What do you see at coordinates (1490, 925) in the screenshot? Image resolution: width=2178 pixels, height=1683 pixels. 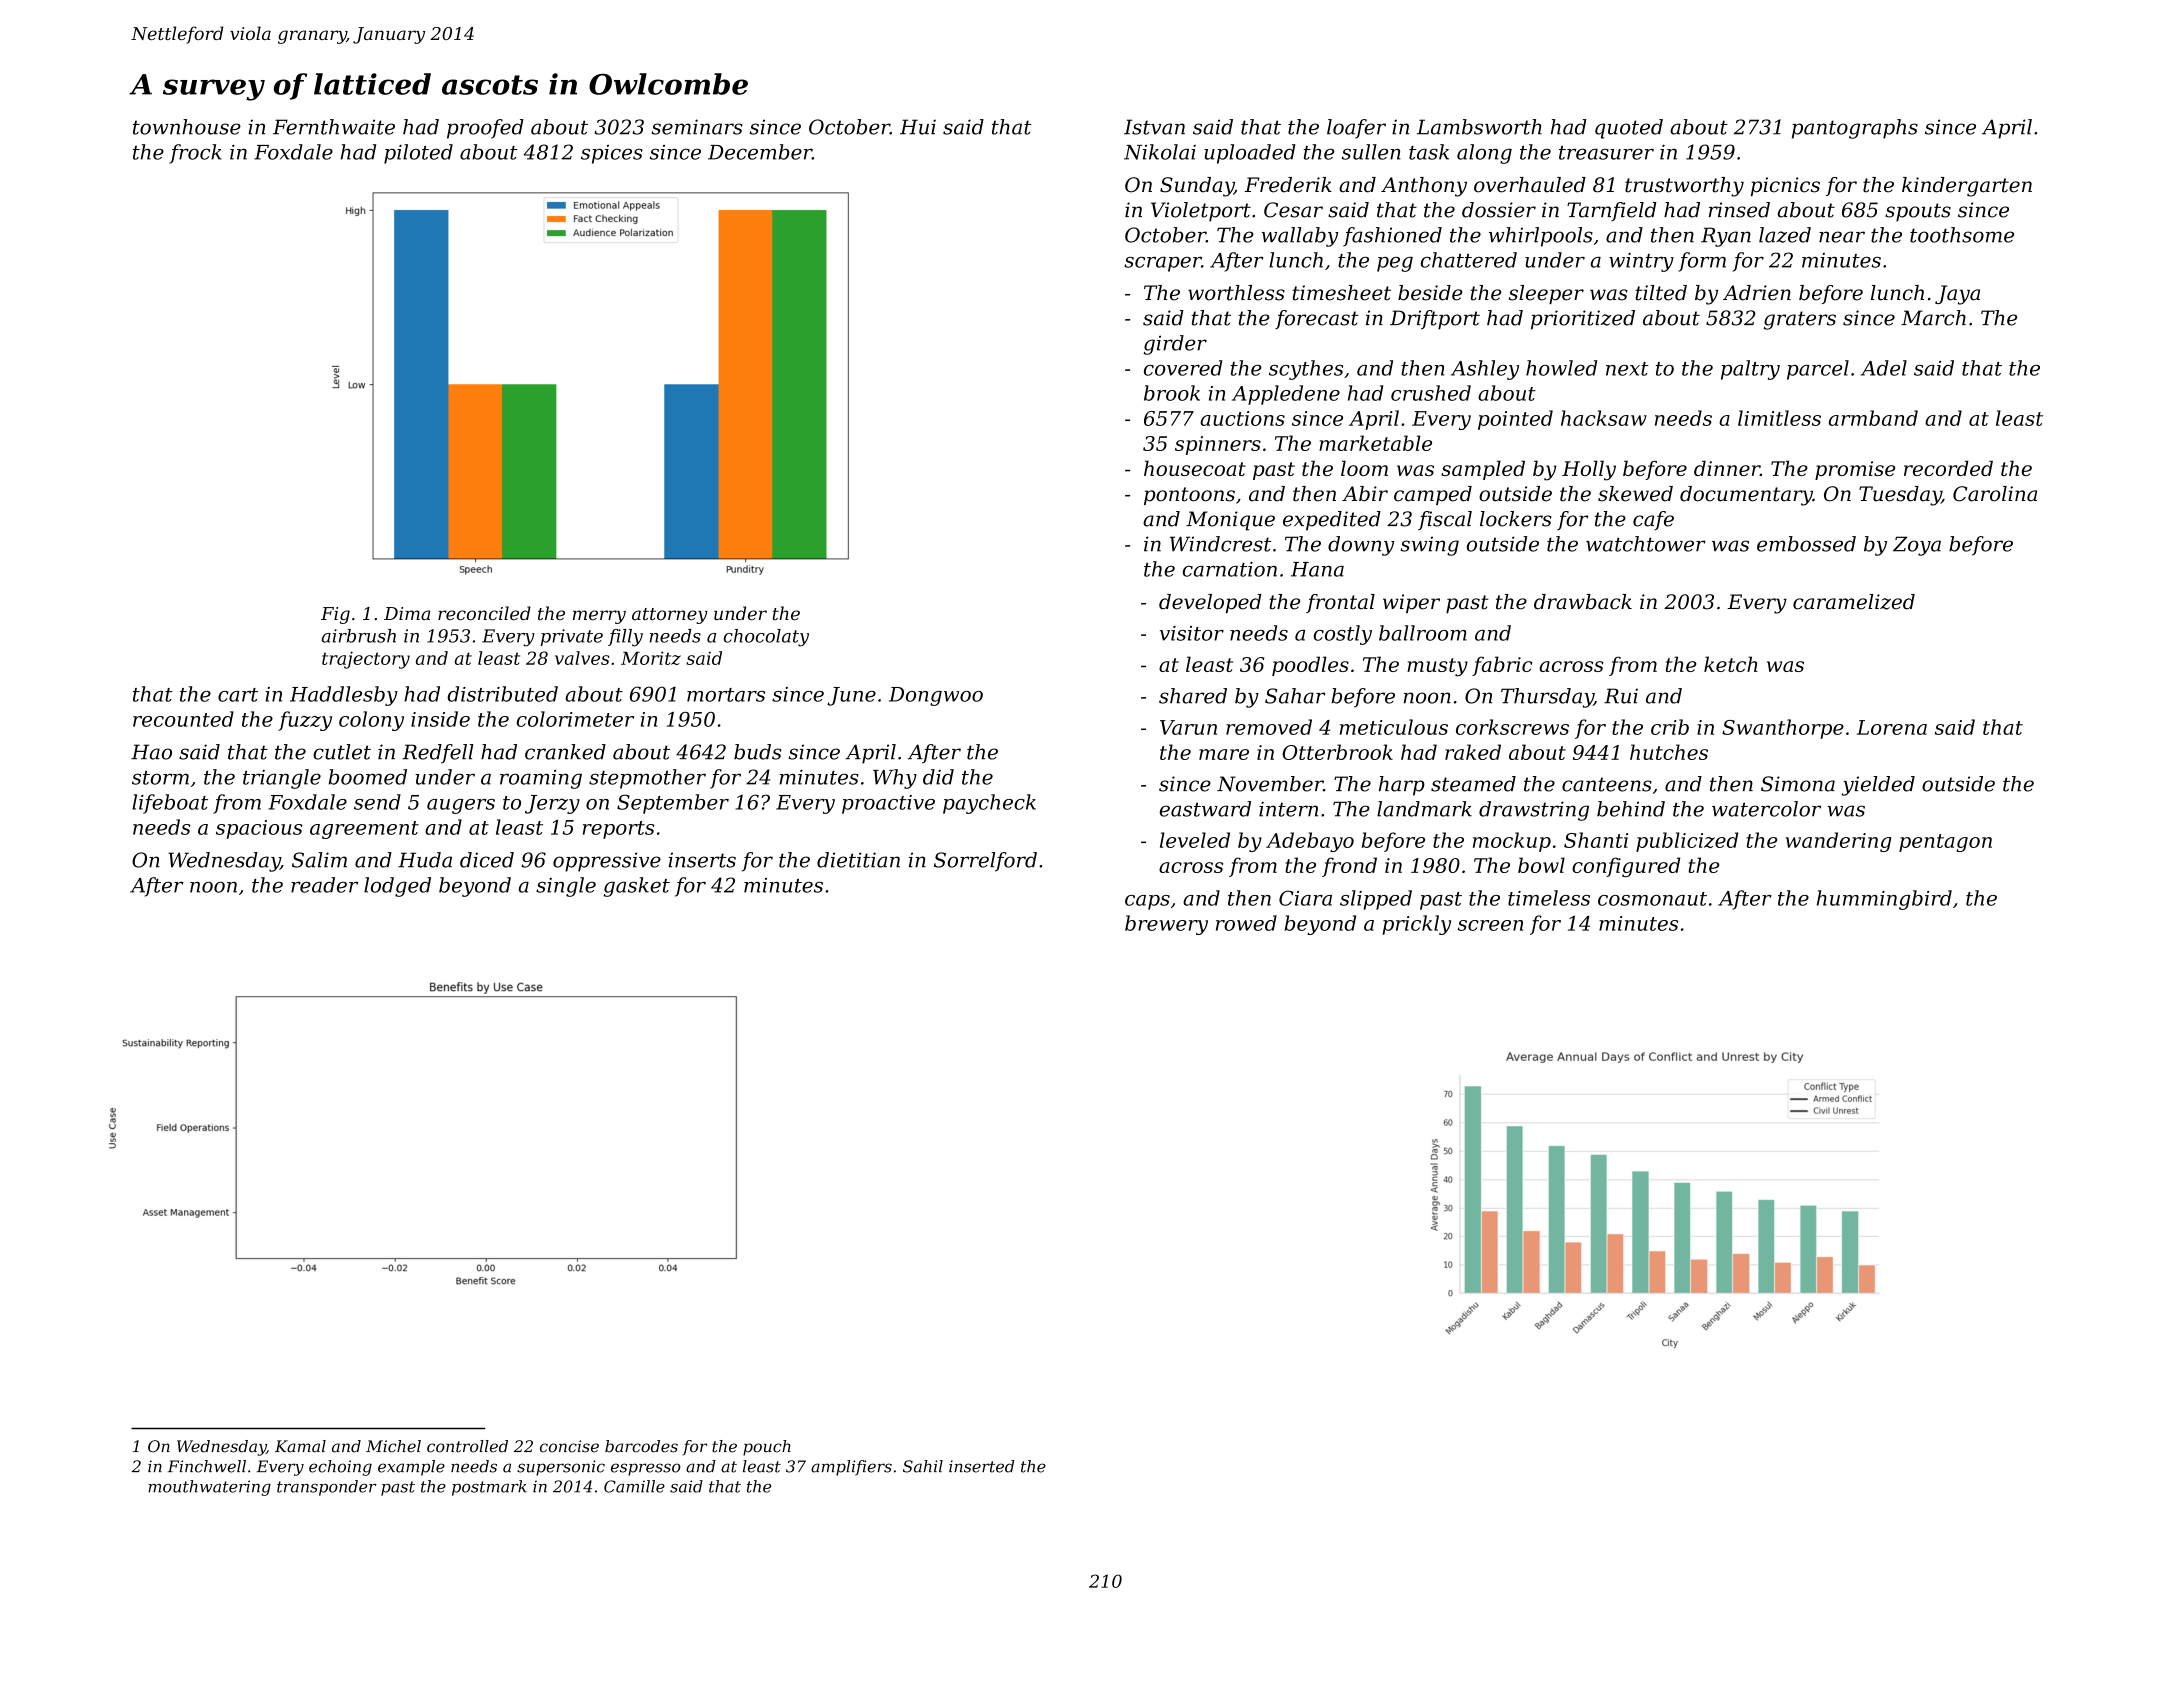 I see `screen` at bounding box center [1490, 925].
